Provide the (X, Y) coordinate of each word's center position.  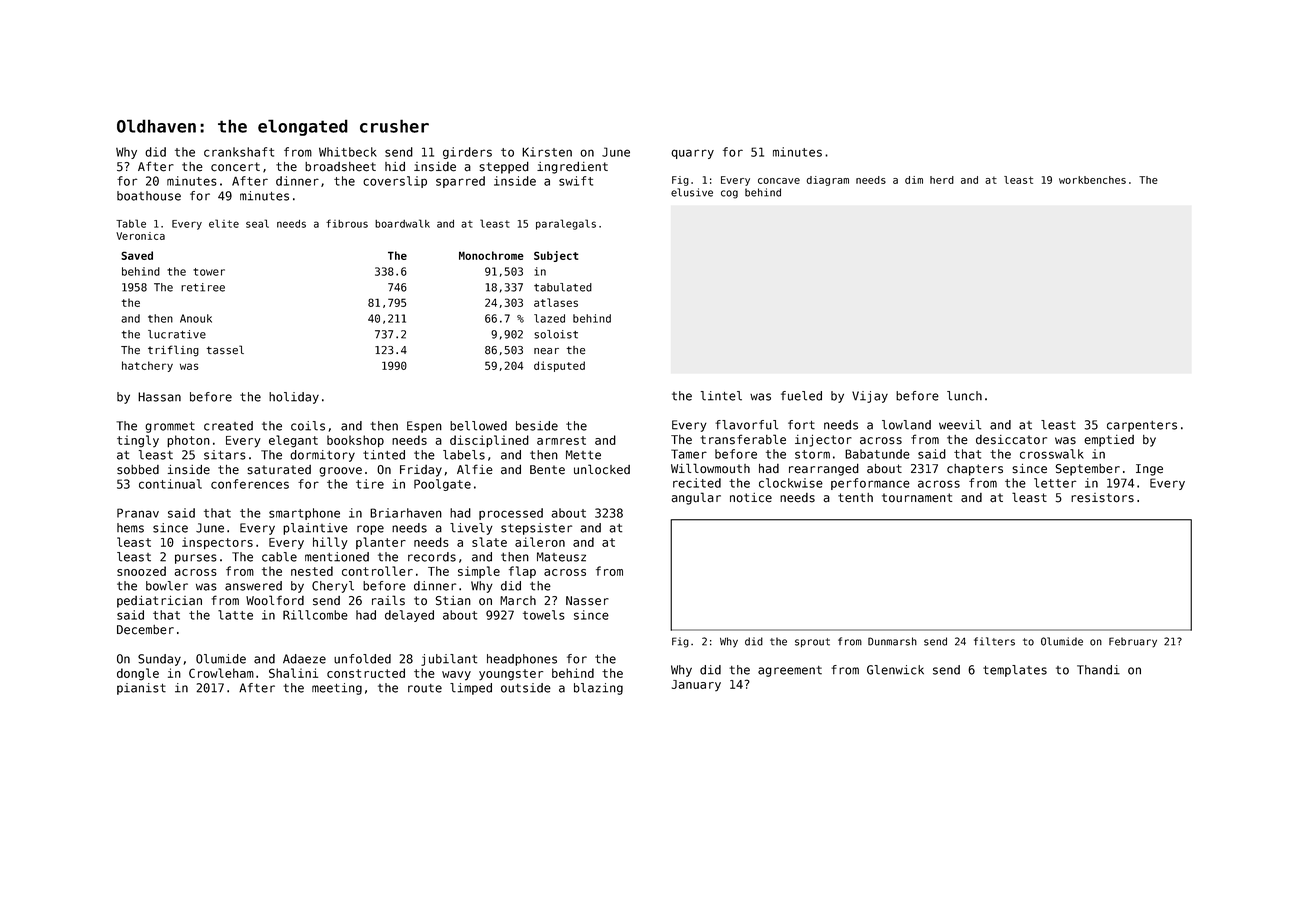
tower (209, 272)
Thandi (1098, 670)
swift (576, 181)
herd (942, 180)
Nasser (587, 601)
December (145, 630)
